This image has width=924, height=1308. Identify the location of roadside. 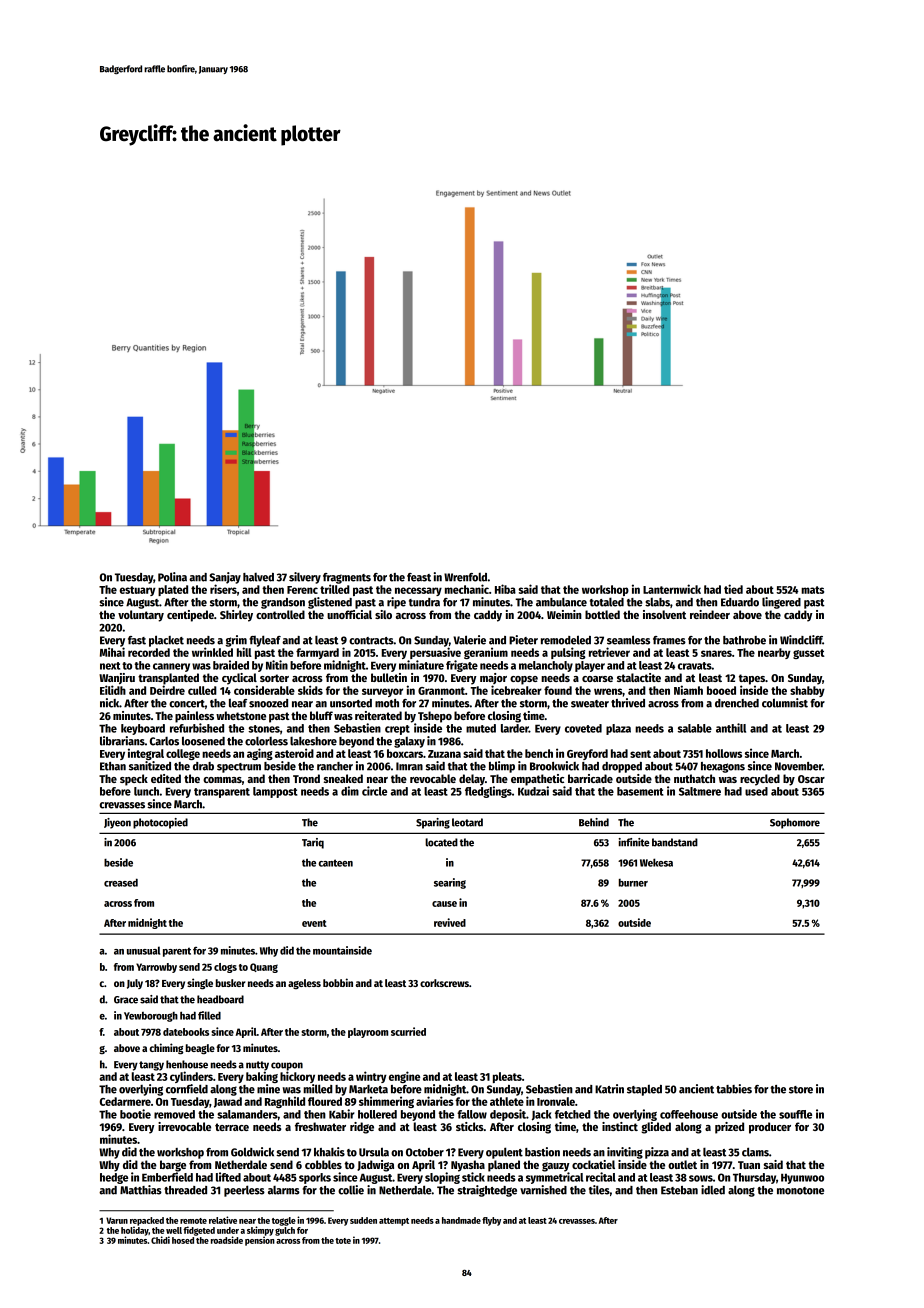
(227, 1240).
